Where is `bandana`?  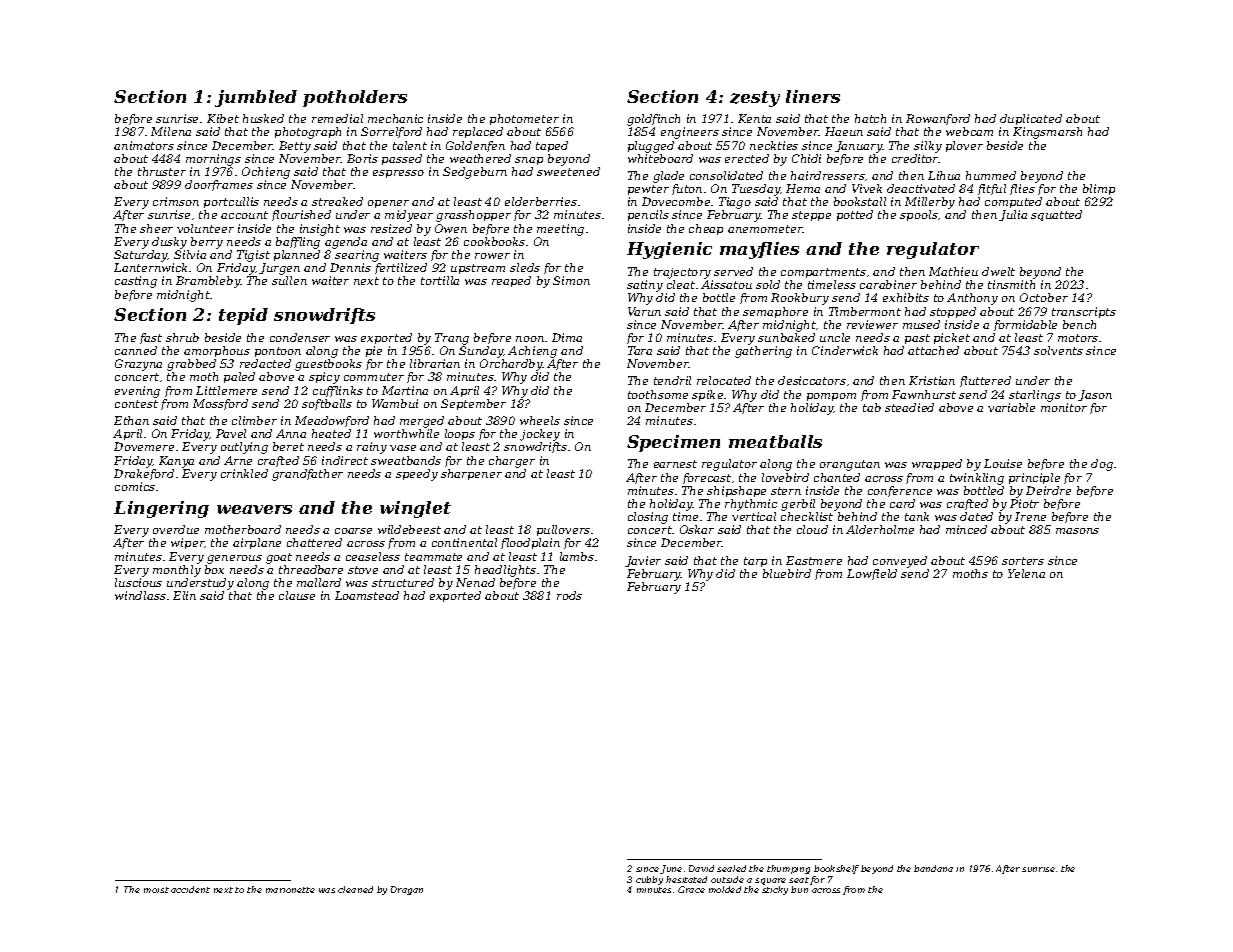 bandana is located at coordinates (933, 868).
